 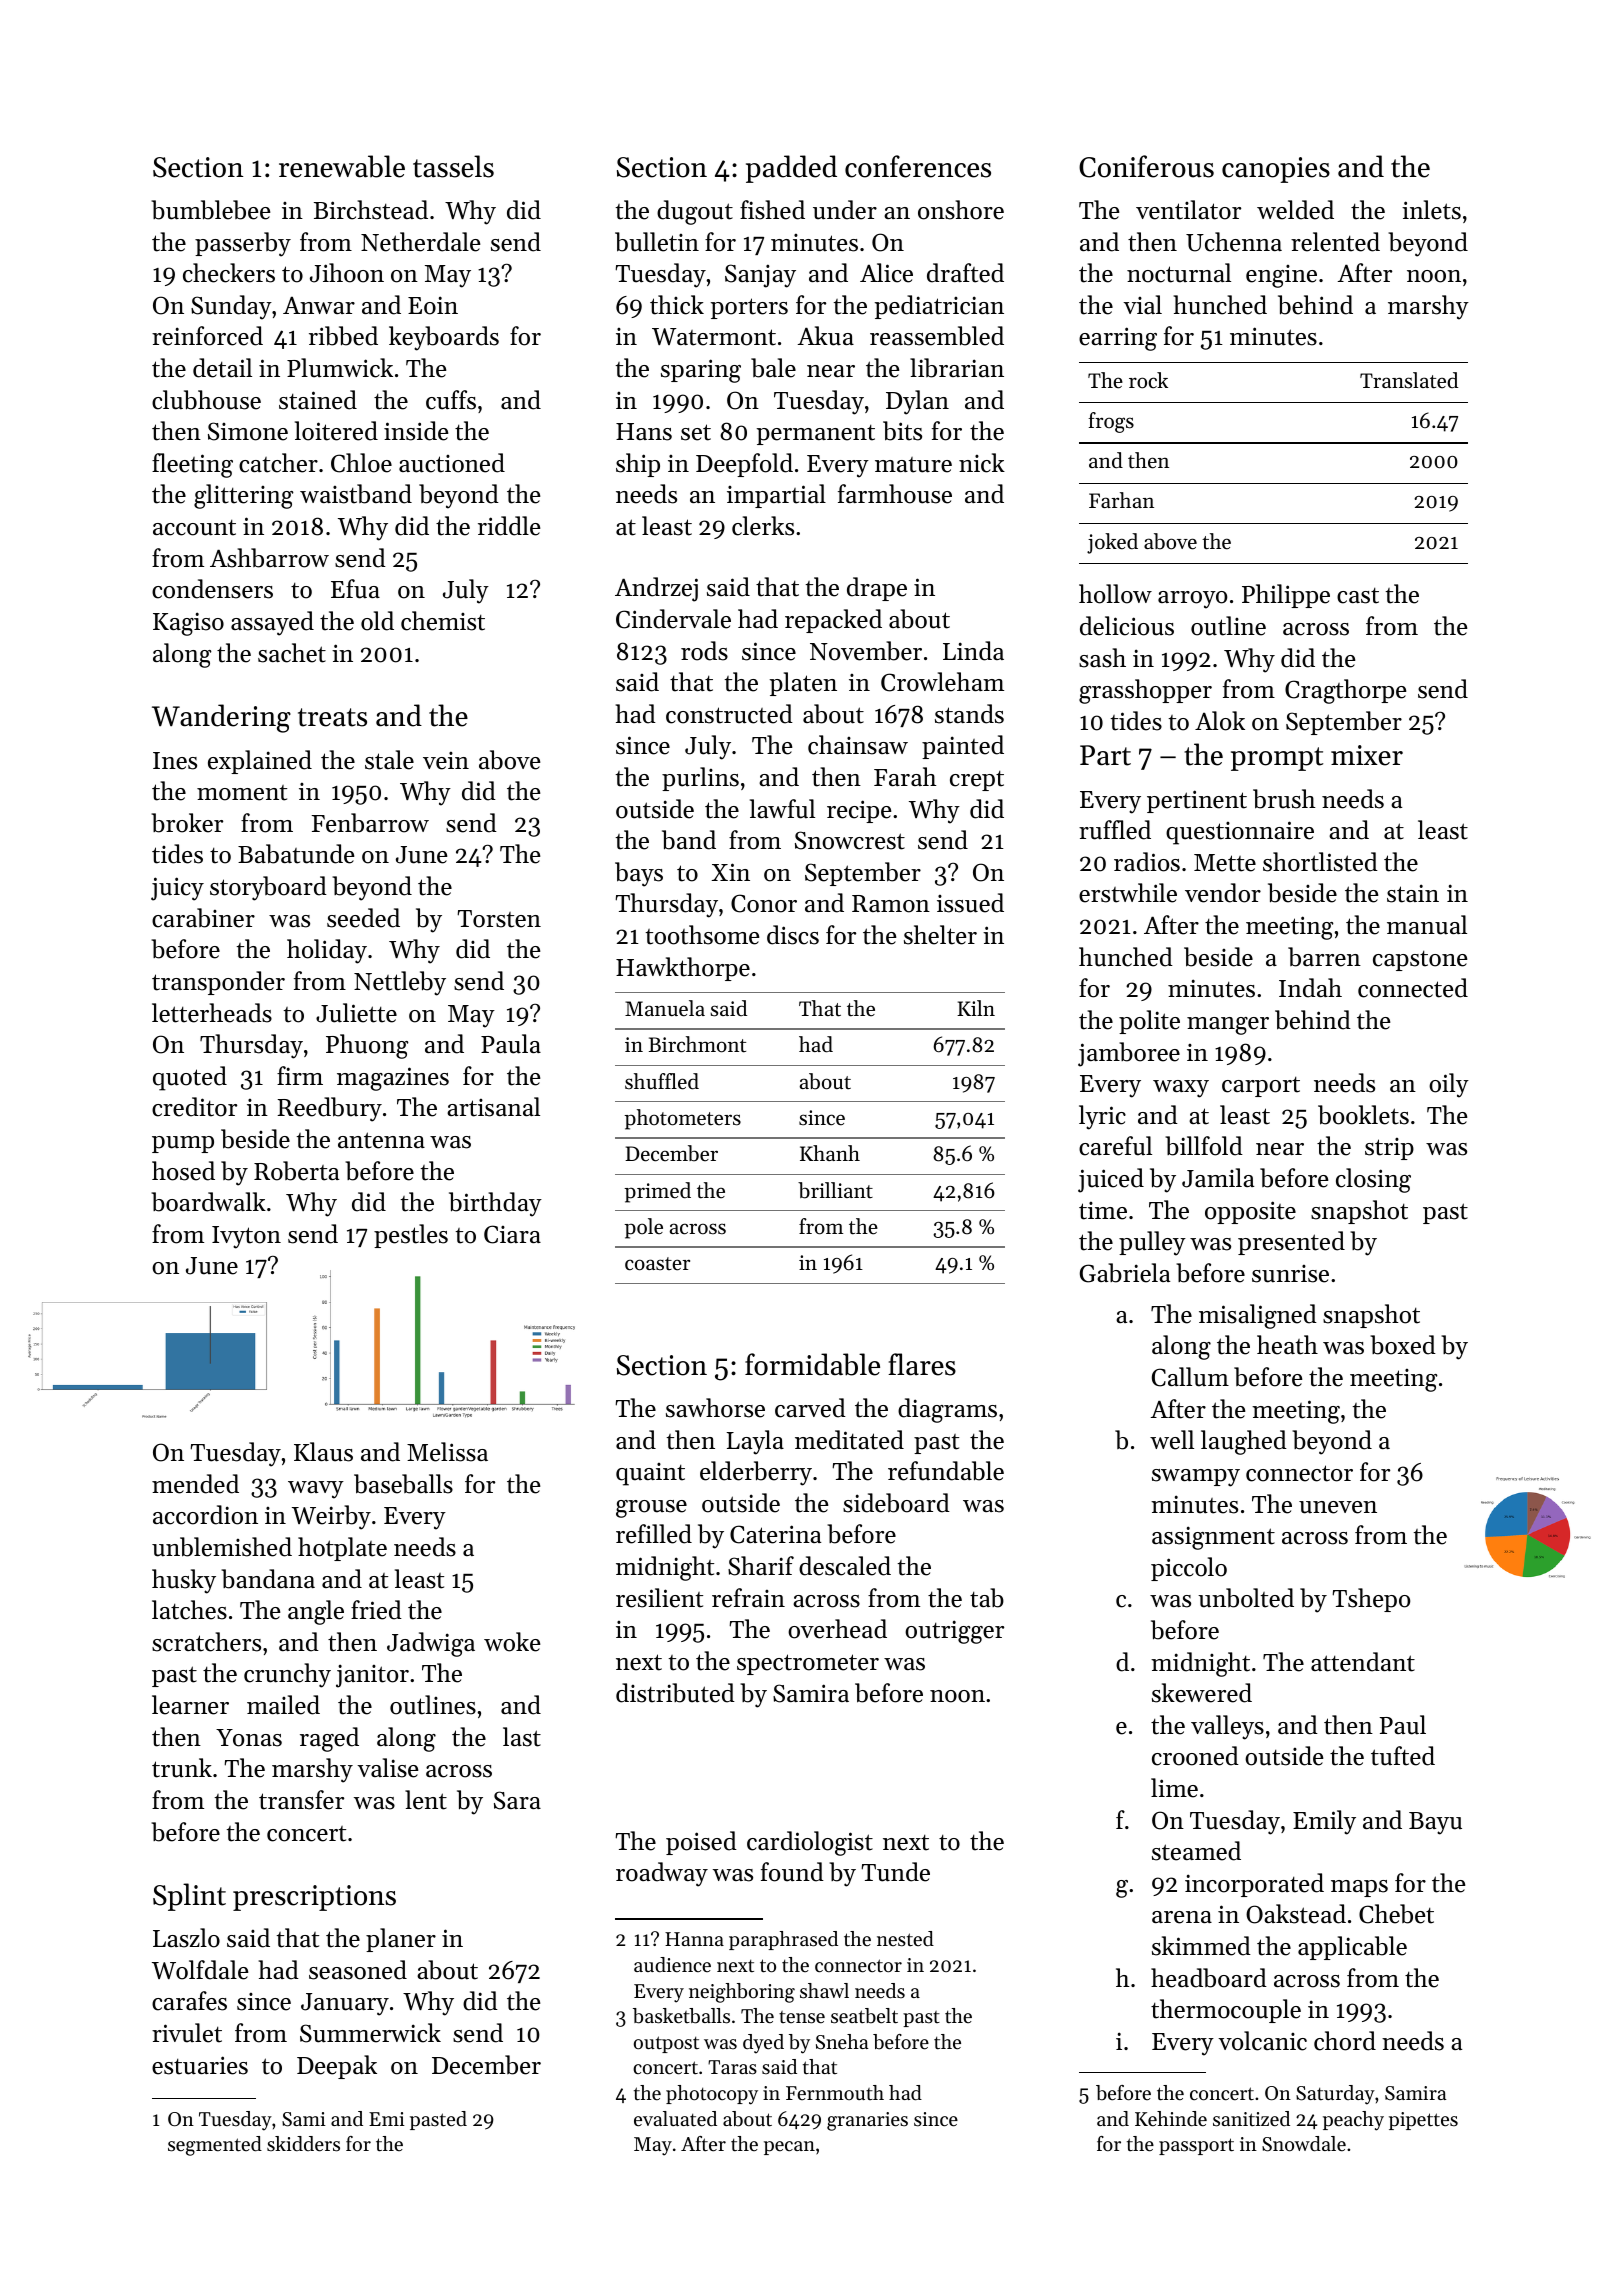 I want to click on descaled, so click(x=845, y=1566).
